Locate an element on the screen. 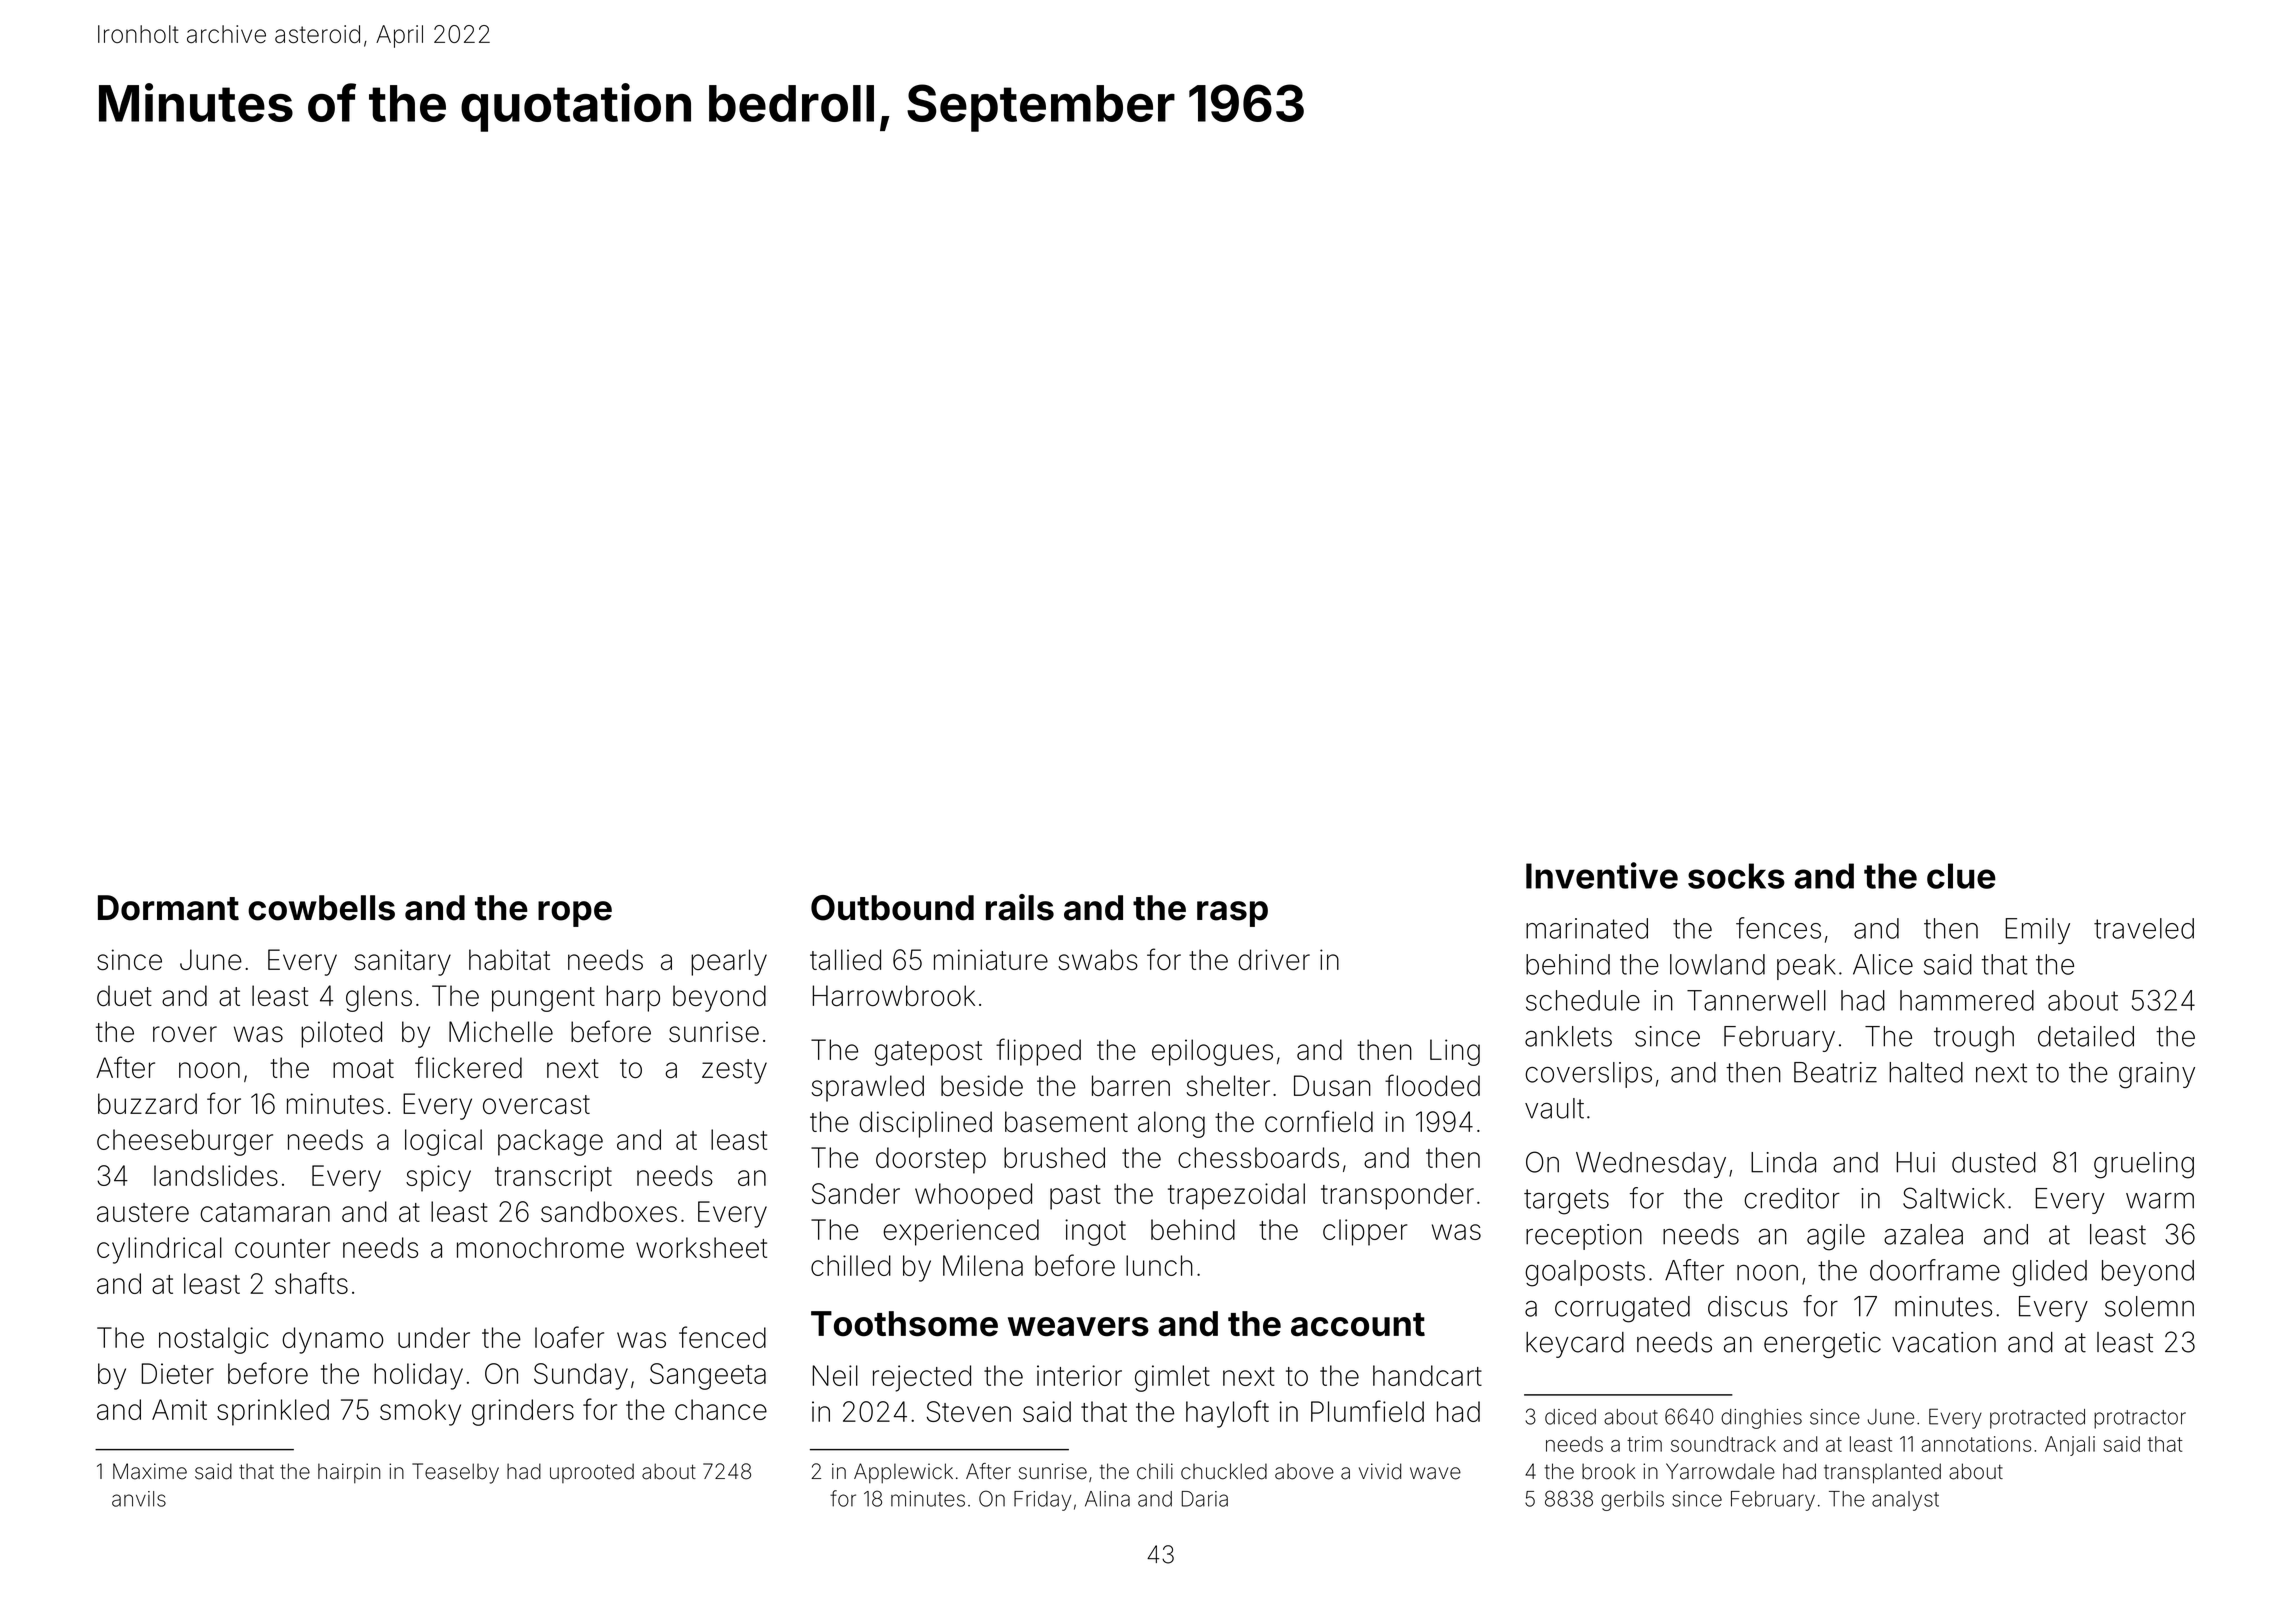 This screenshot has width=2292, height=1620. rasp is located at coordinates (1232, 914).
